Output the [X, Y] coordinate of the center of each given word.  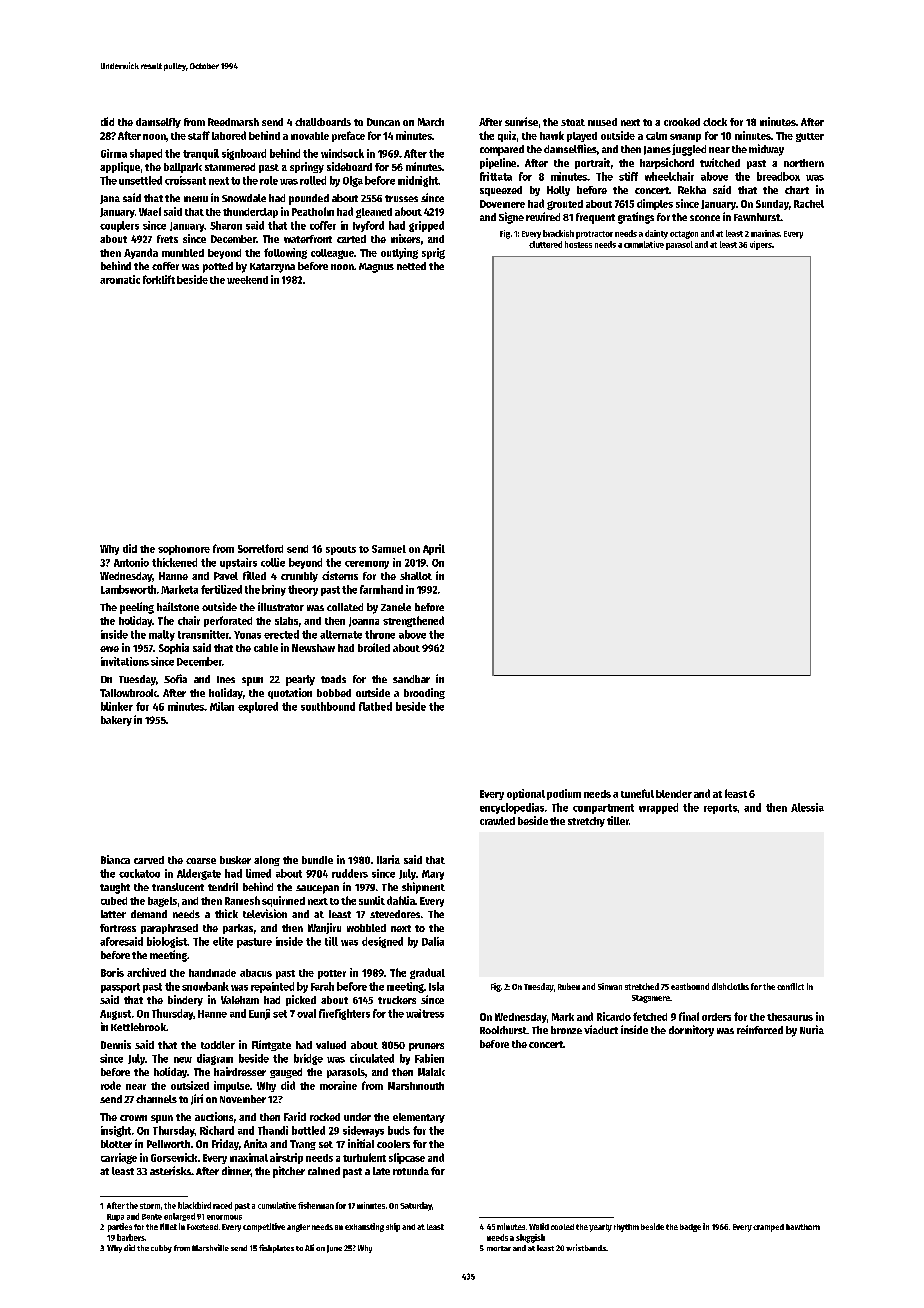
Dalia [433, 941]
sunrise [521, 121]
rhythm [626, 1228]
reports [720, 809]
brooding [424, 693]
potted [218, 267]
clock [715, 122]
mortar [499, 1248]
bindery [185, 1000]
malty [162, 635]
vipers [761, 245]
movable [310, 136]
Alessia [807, 807]
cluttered [545, 244]
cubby [161, 1249]
